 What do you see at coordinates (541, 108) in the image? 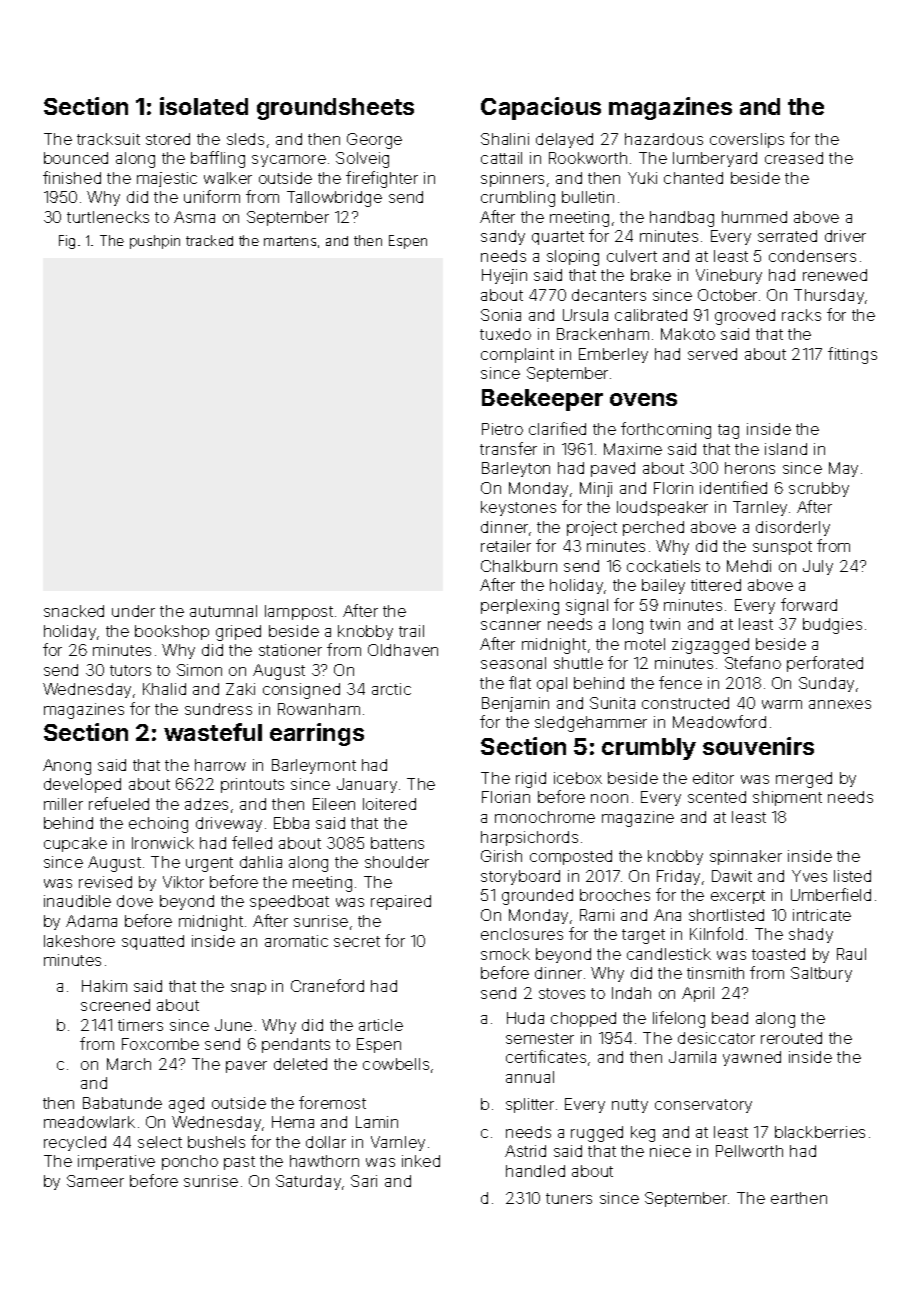
I see `Capacious` at bounding box center [541, 108].
